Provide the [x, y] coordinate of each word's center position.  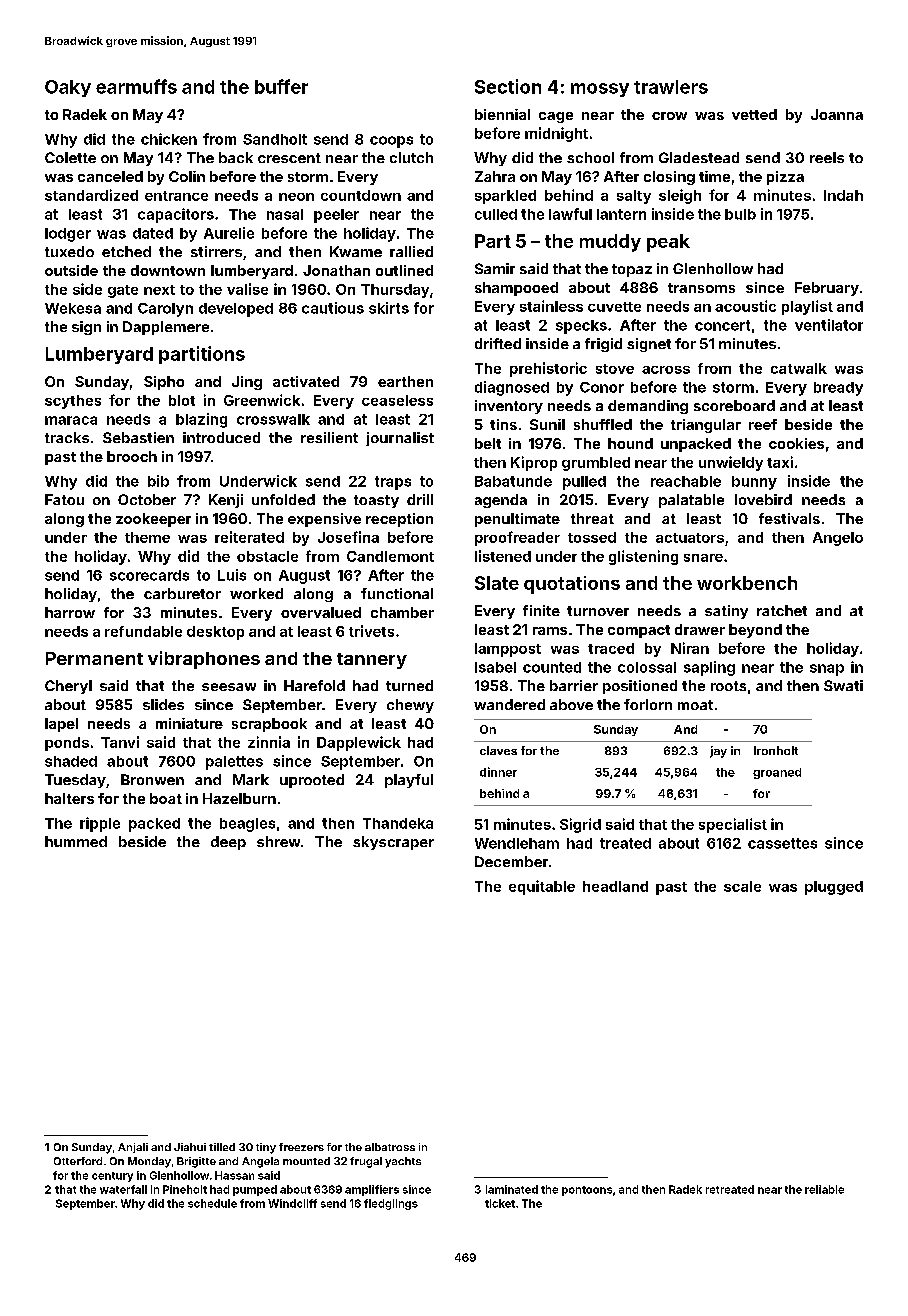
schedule [212, 1203]
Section [508, 86]
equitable [542, 887]
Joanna [837, 114]
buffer [281, 86]
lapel [61, 725]
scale [742, 886]
